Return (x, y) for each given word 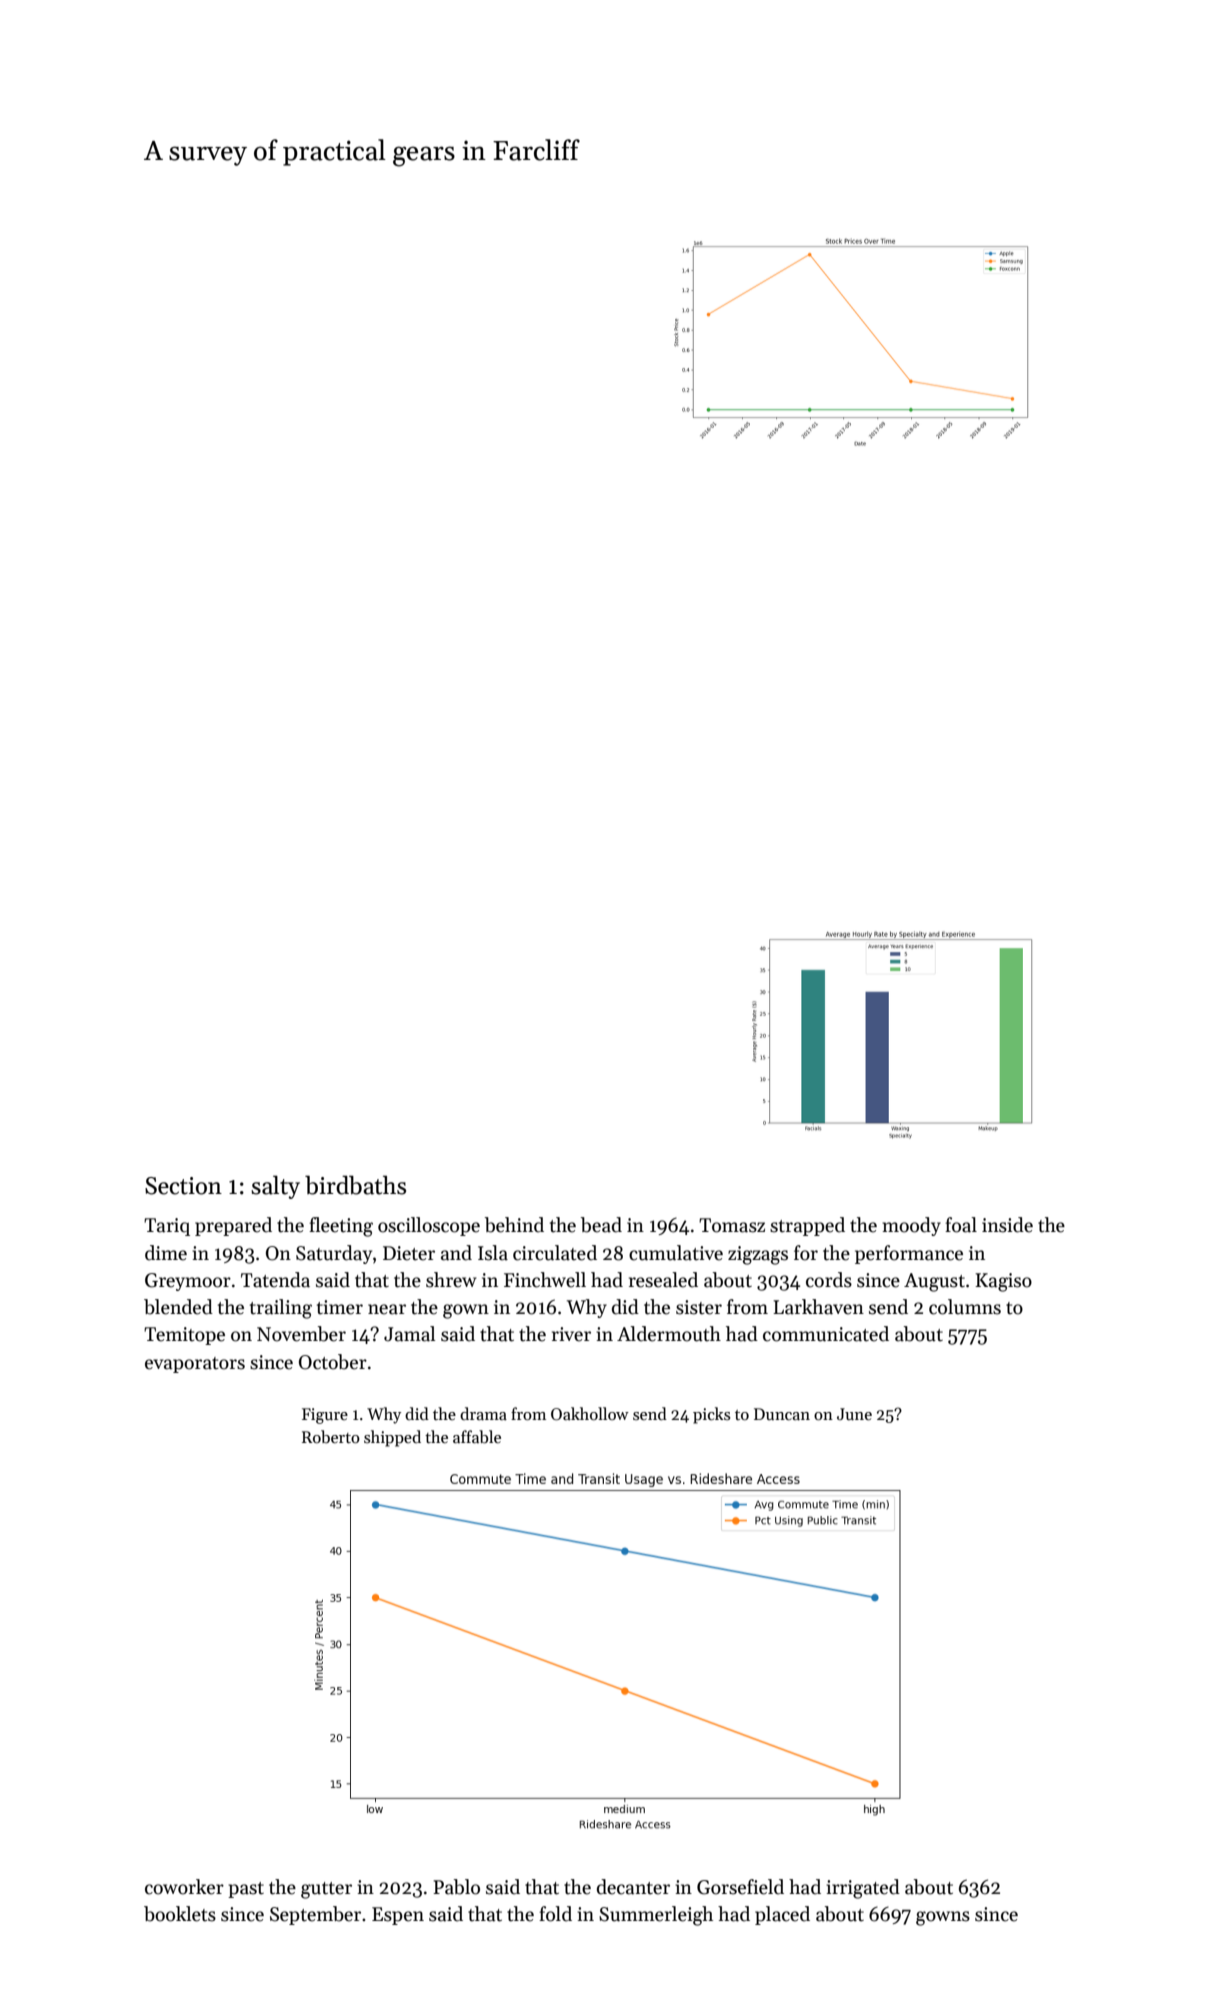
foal (961, 1225)
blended (178, 1307)
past (246, 1890)
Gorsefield (740, 1887)
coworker (184, 1887)
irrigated (863, 1889)
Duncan (782, 1414)
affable (477, 1437)
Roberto (331, 1436)
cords (829, 1280)
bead (601, 1225)
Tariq (167, 1227)
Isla (493, 1253)
